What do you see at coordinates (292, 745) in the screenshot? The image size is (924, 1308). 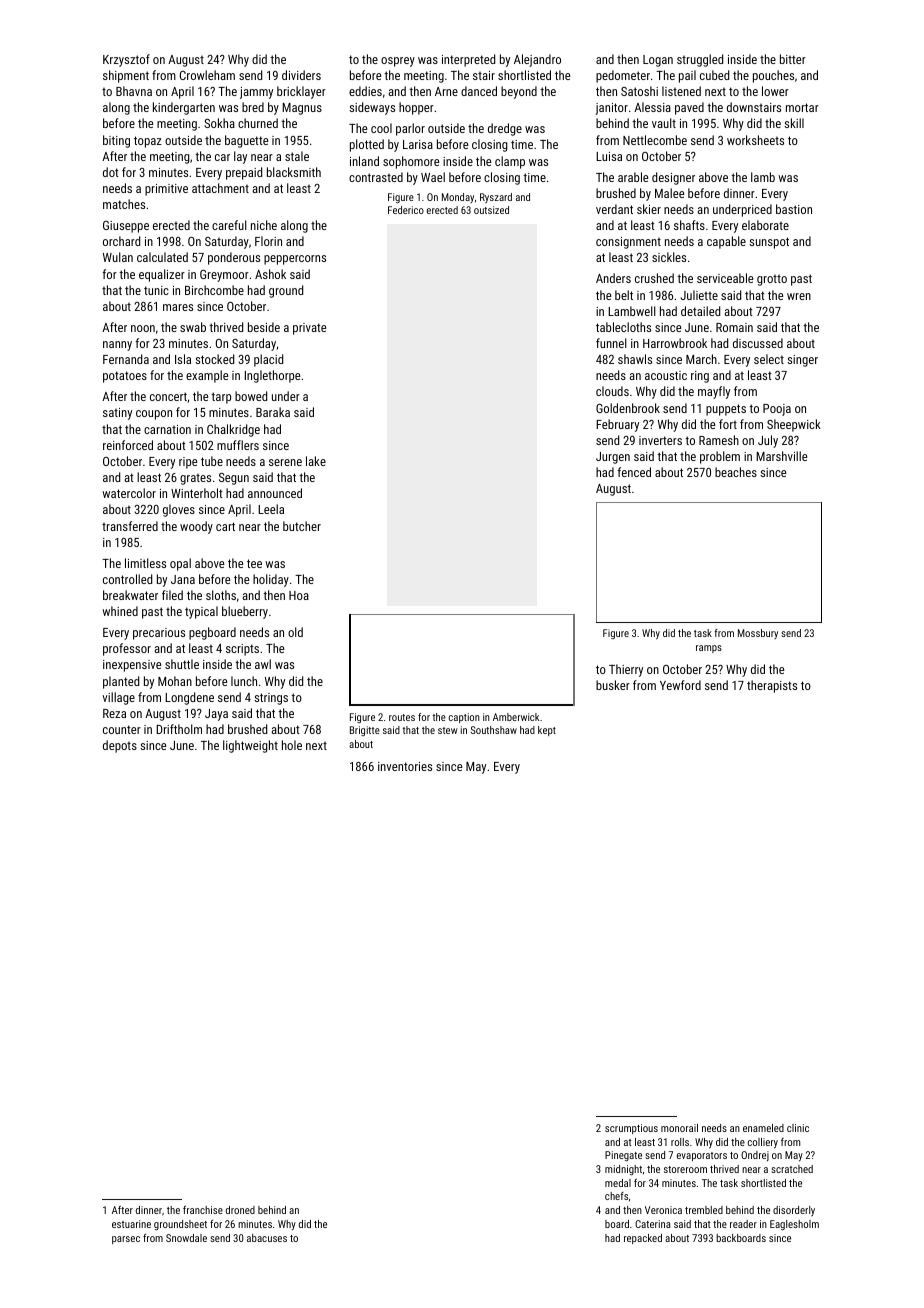 I see `hole` at bounding box center [292, 745].
